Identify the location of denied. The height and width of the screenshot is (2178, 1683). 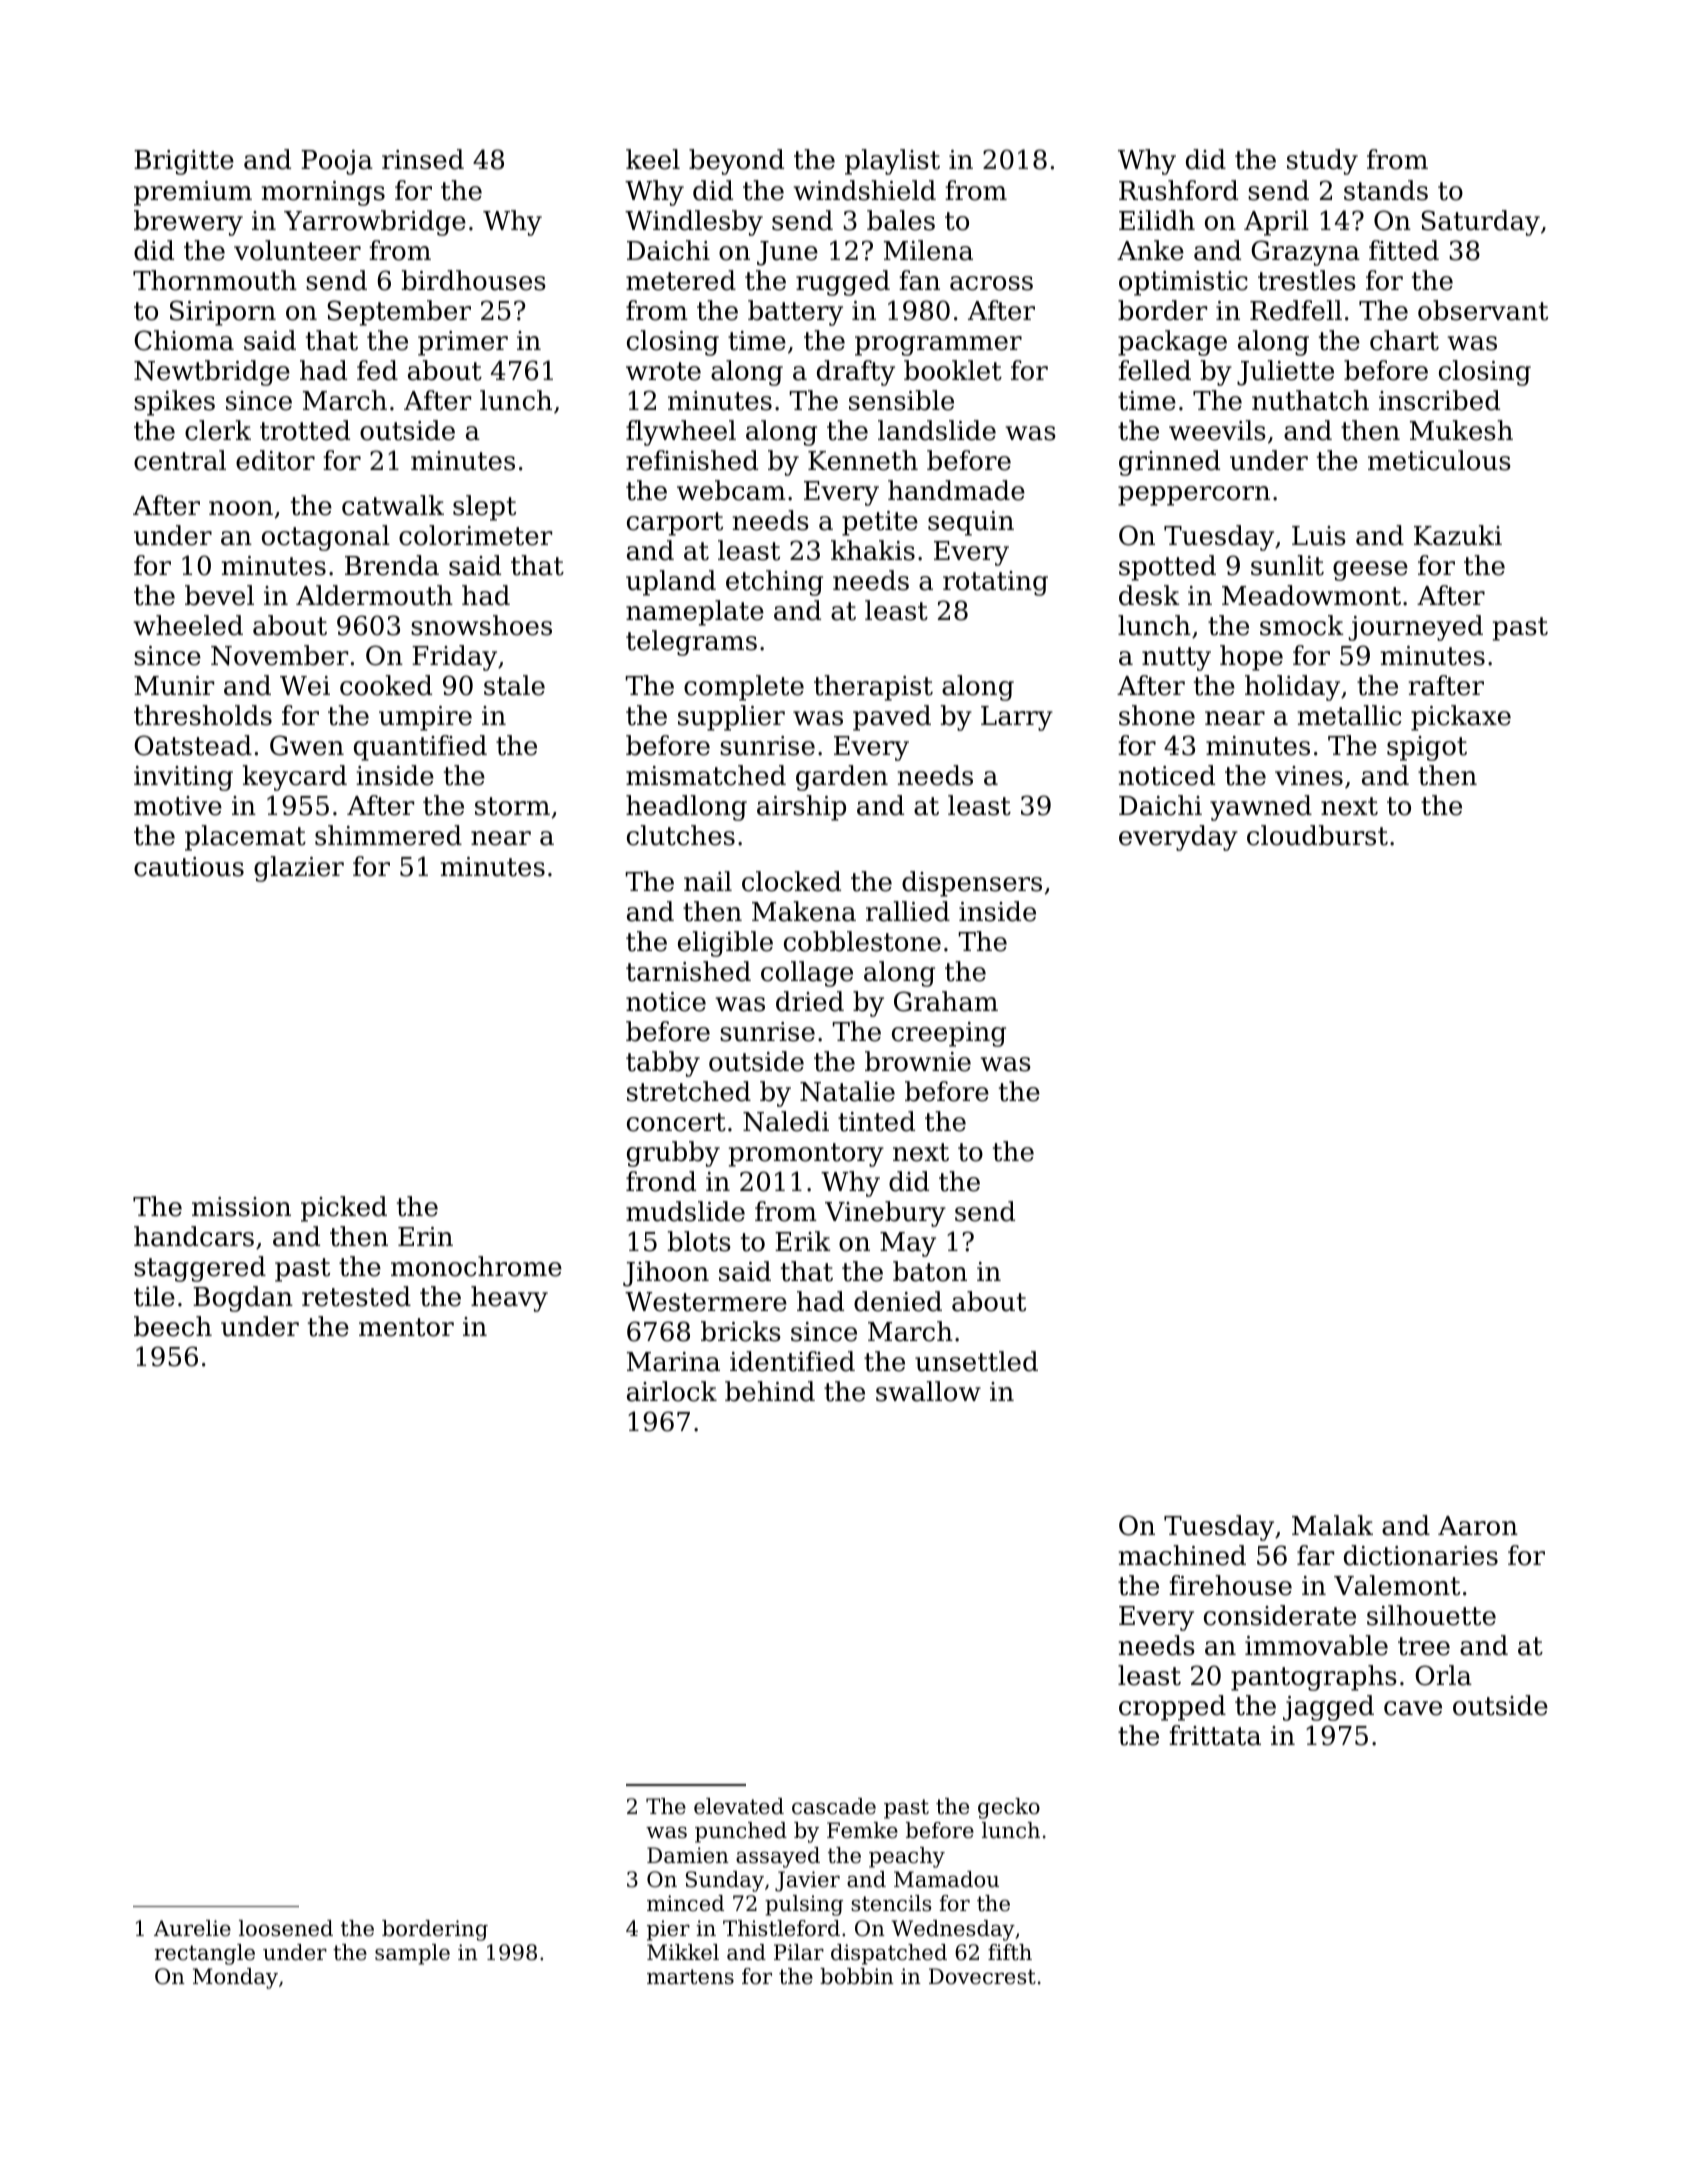
(898, 1301).
